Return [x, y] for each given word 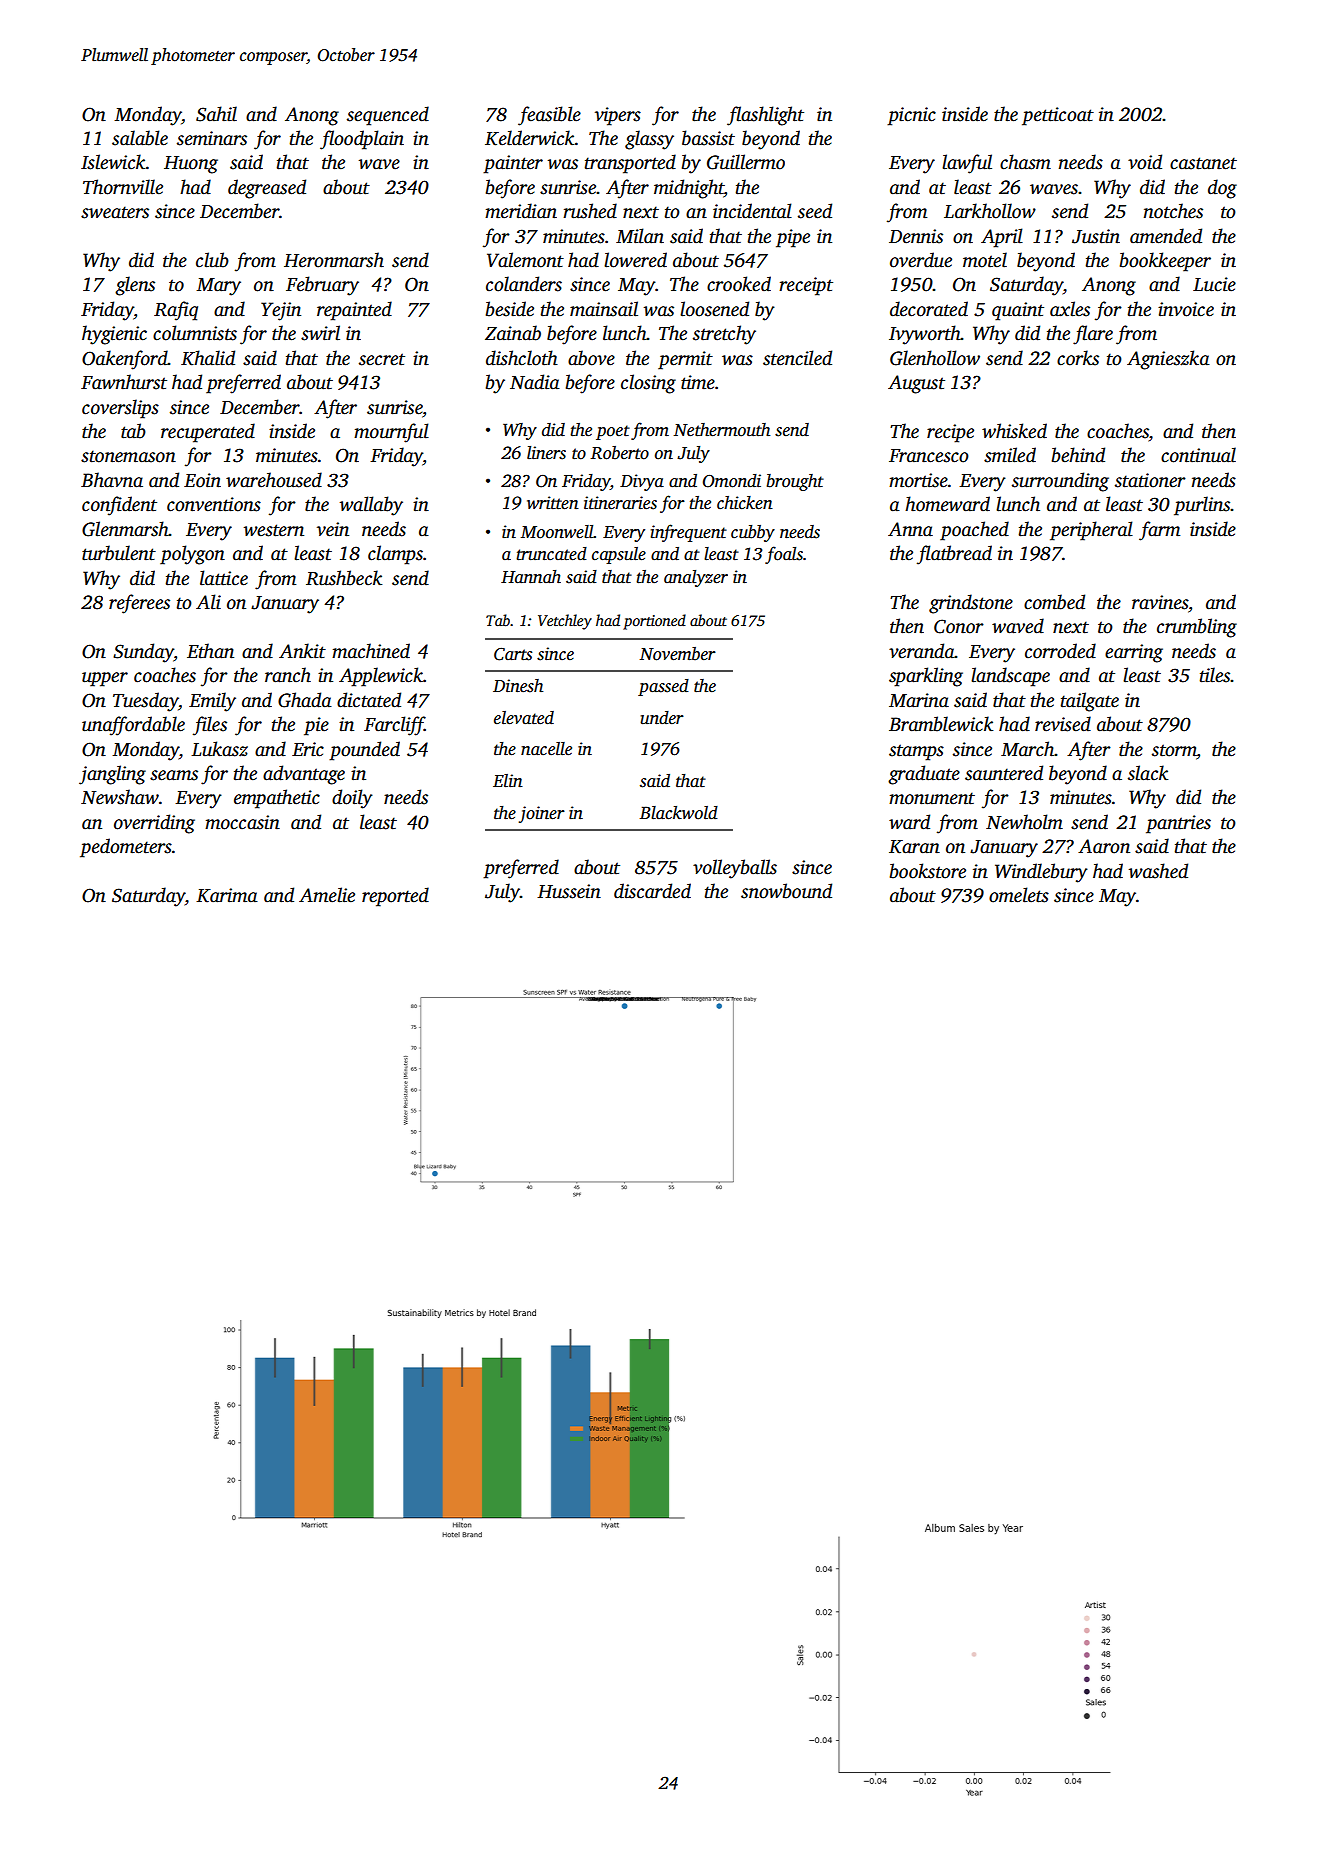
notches [1173, 211]
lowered [635, 260]
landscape [1010, 677]
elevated [524, 718]
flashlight [765, 116]
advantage [304, 775]
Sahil [216, 114]
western [274, 530]
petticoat [1058, 116]
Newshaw [120, 797]
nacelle [546, 749]
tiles [1215, 675]
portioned [654, 622]
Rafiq [176, 311]
